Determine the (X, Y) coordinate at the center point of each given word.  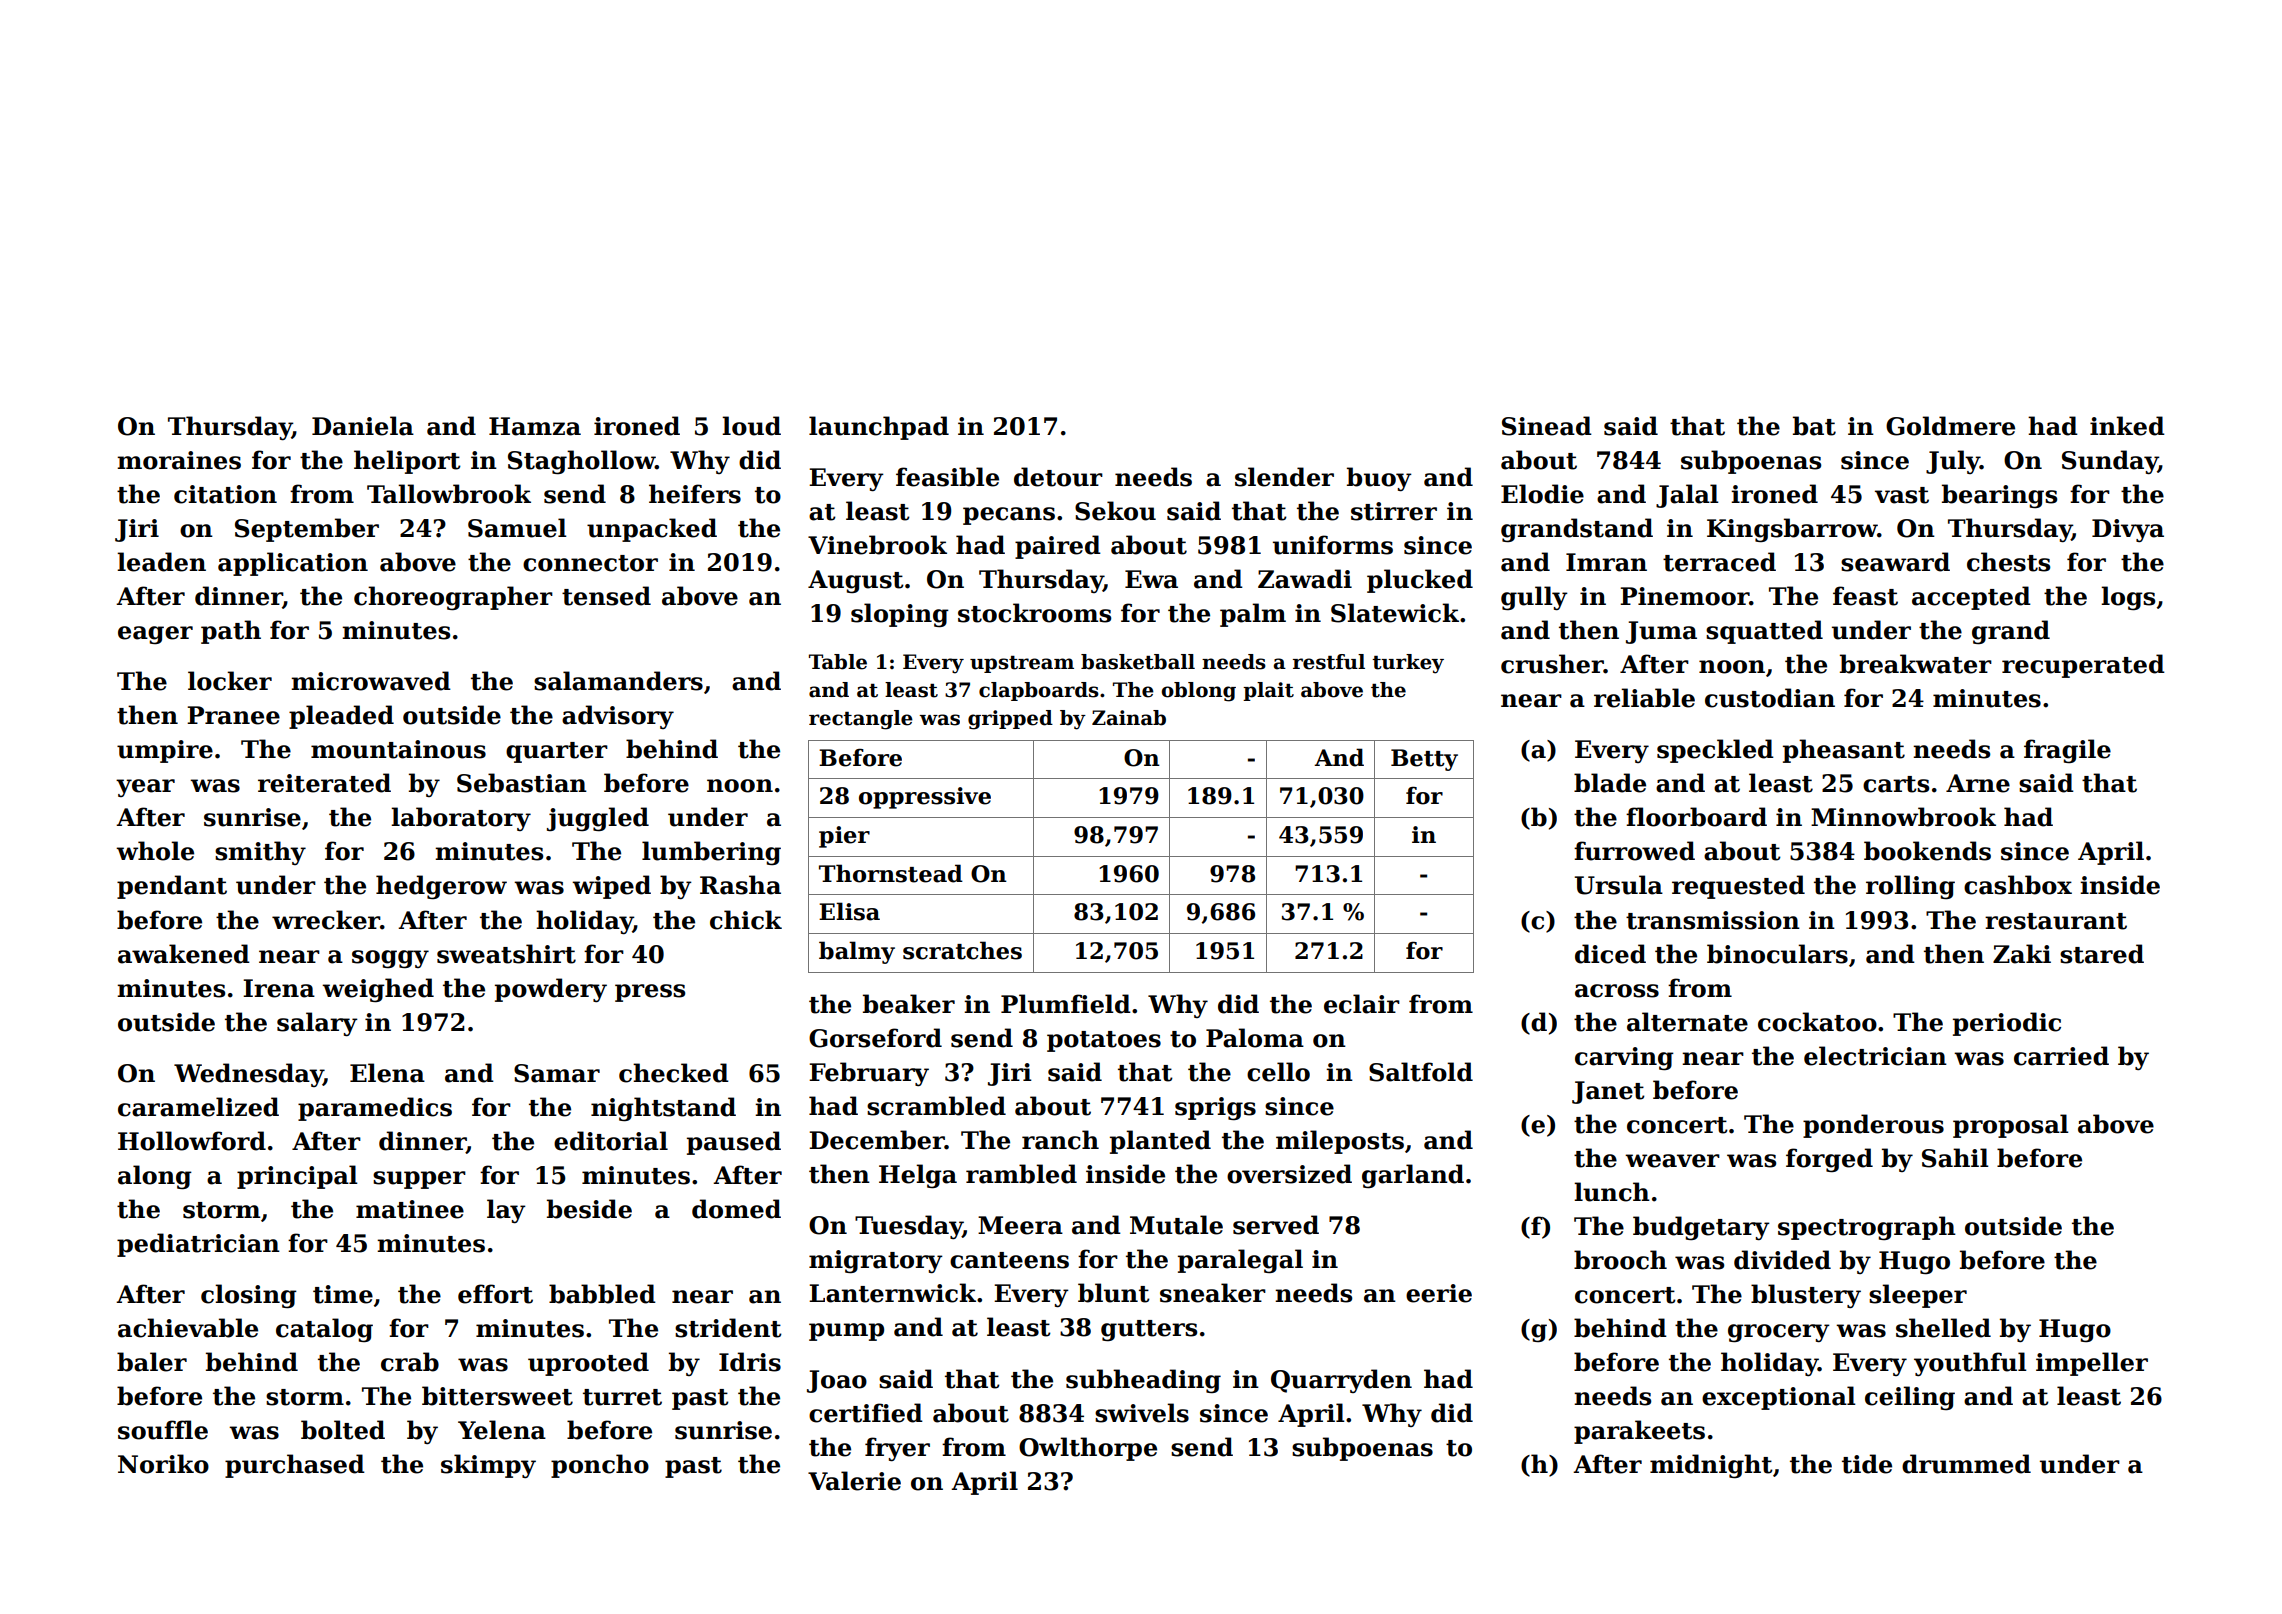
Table (838, 662)
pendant (172, 887)
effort (495, 1294)
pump (846, 1332)
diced (1610, 954)
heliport (407, 462)
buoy (1379, 479)
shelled (1943, 1328)
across (1617, 991)
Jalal (1687, 496)
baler (152, 1362)
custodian (1770, 698)
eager (155, 635)
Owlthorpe (1088, 1449)
